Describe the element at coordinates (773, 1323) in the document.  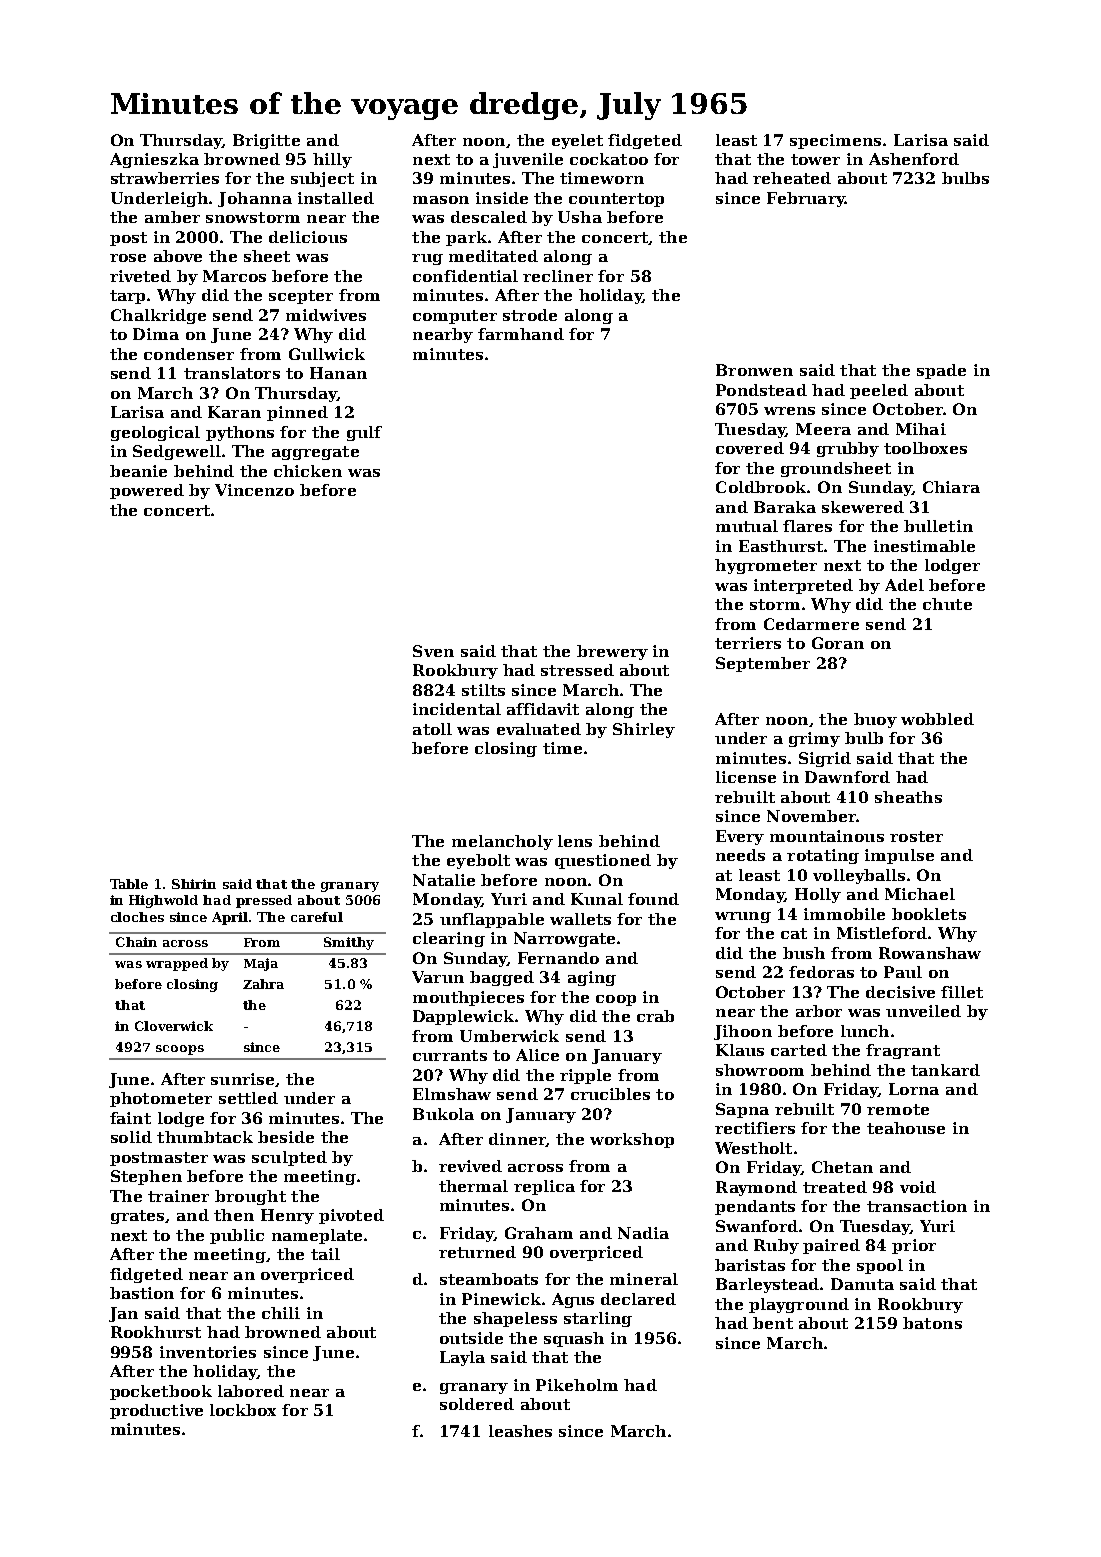
I see `bent` at that location.
